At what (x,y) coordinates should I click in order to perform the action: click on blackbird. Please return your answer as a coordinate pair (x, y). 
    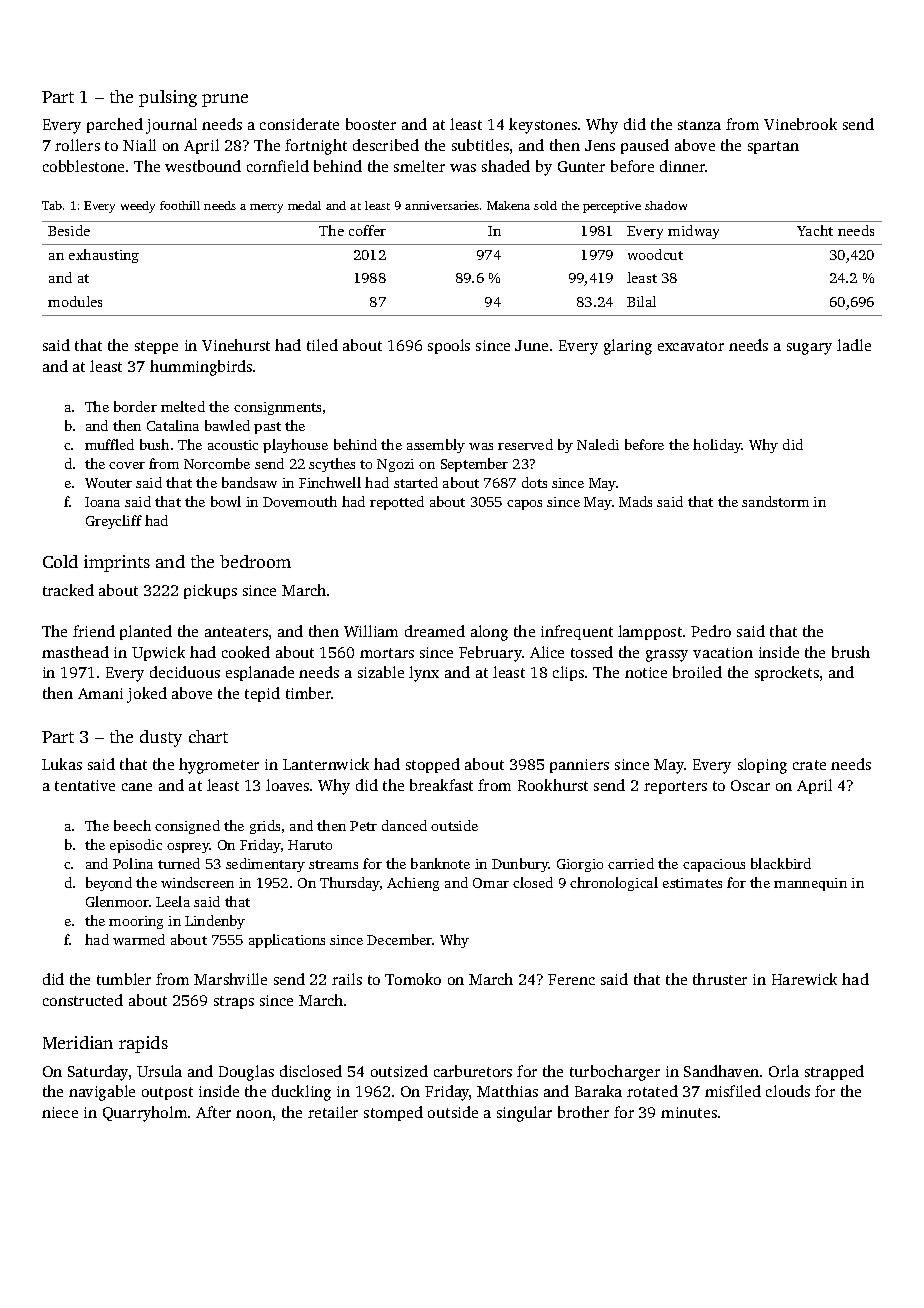
    Looking at the image, I should click on (781, 863).
